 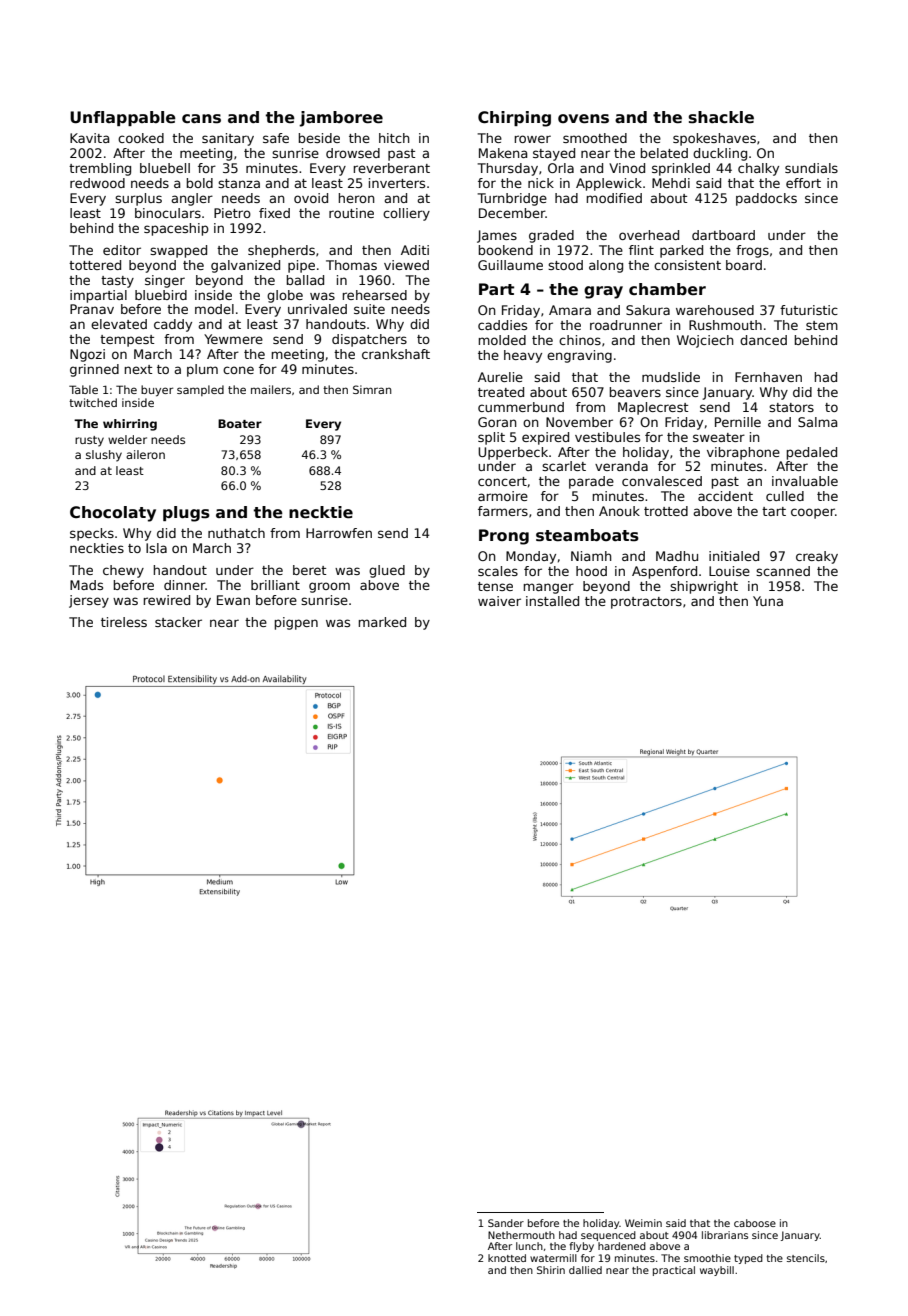 I want to click on knotted, so click(x=507, y=1258).
